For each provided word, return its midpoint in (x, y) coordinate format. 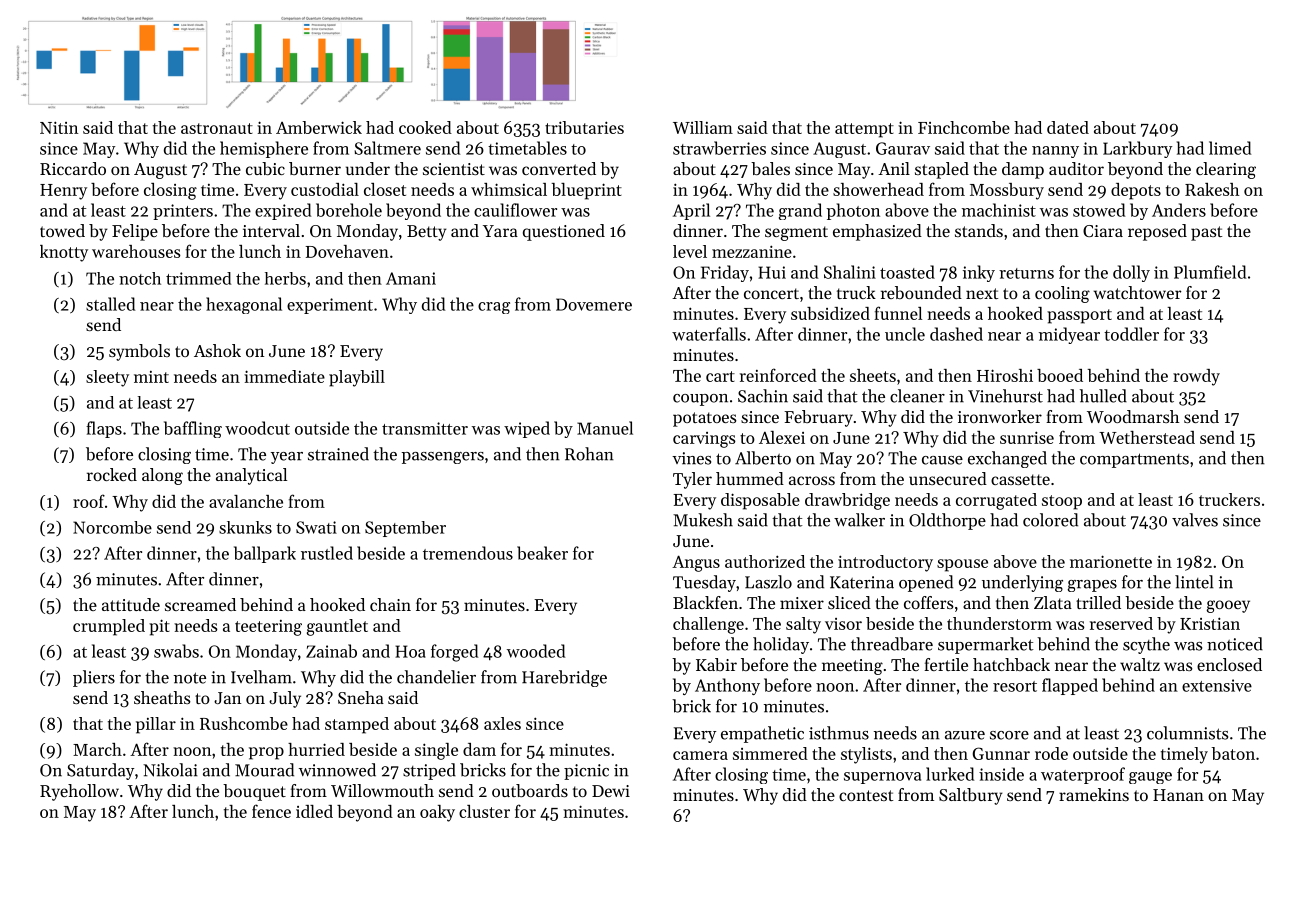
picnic (586, 772)
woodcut (257, 428)
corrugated (996, 501)
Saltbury (971, 796)
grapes (1092, 586)
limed (1230, 148)
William (703, 127)
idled (314, 811)
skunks (245, 527)
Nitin (59, 127)
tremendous (468, 553)
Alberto (763, 458)
